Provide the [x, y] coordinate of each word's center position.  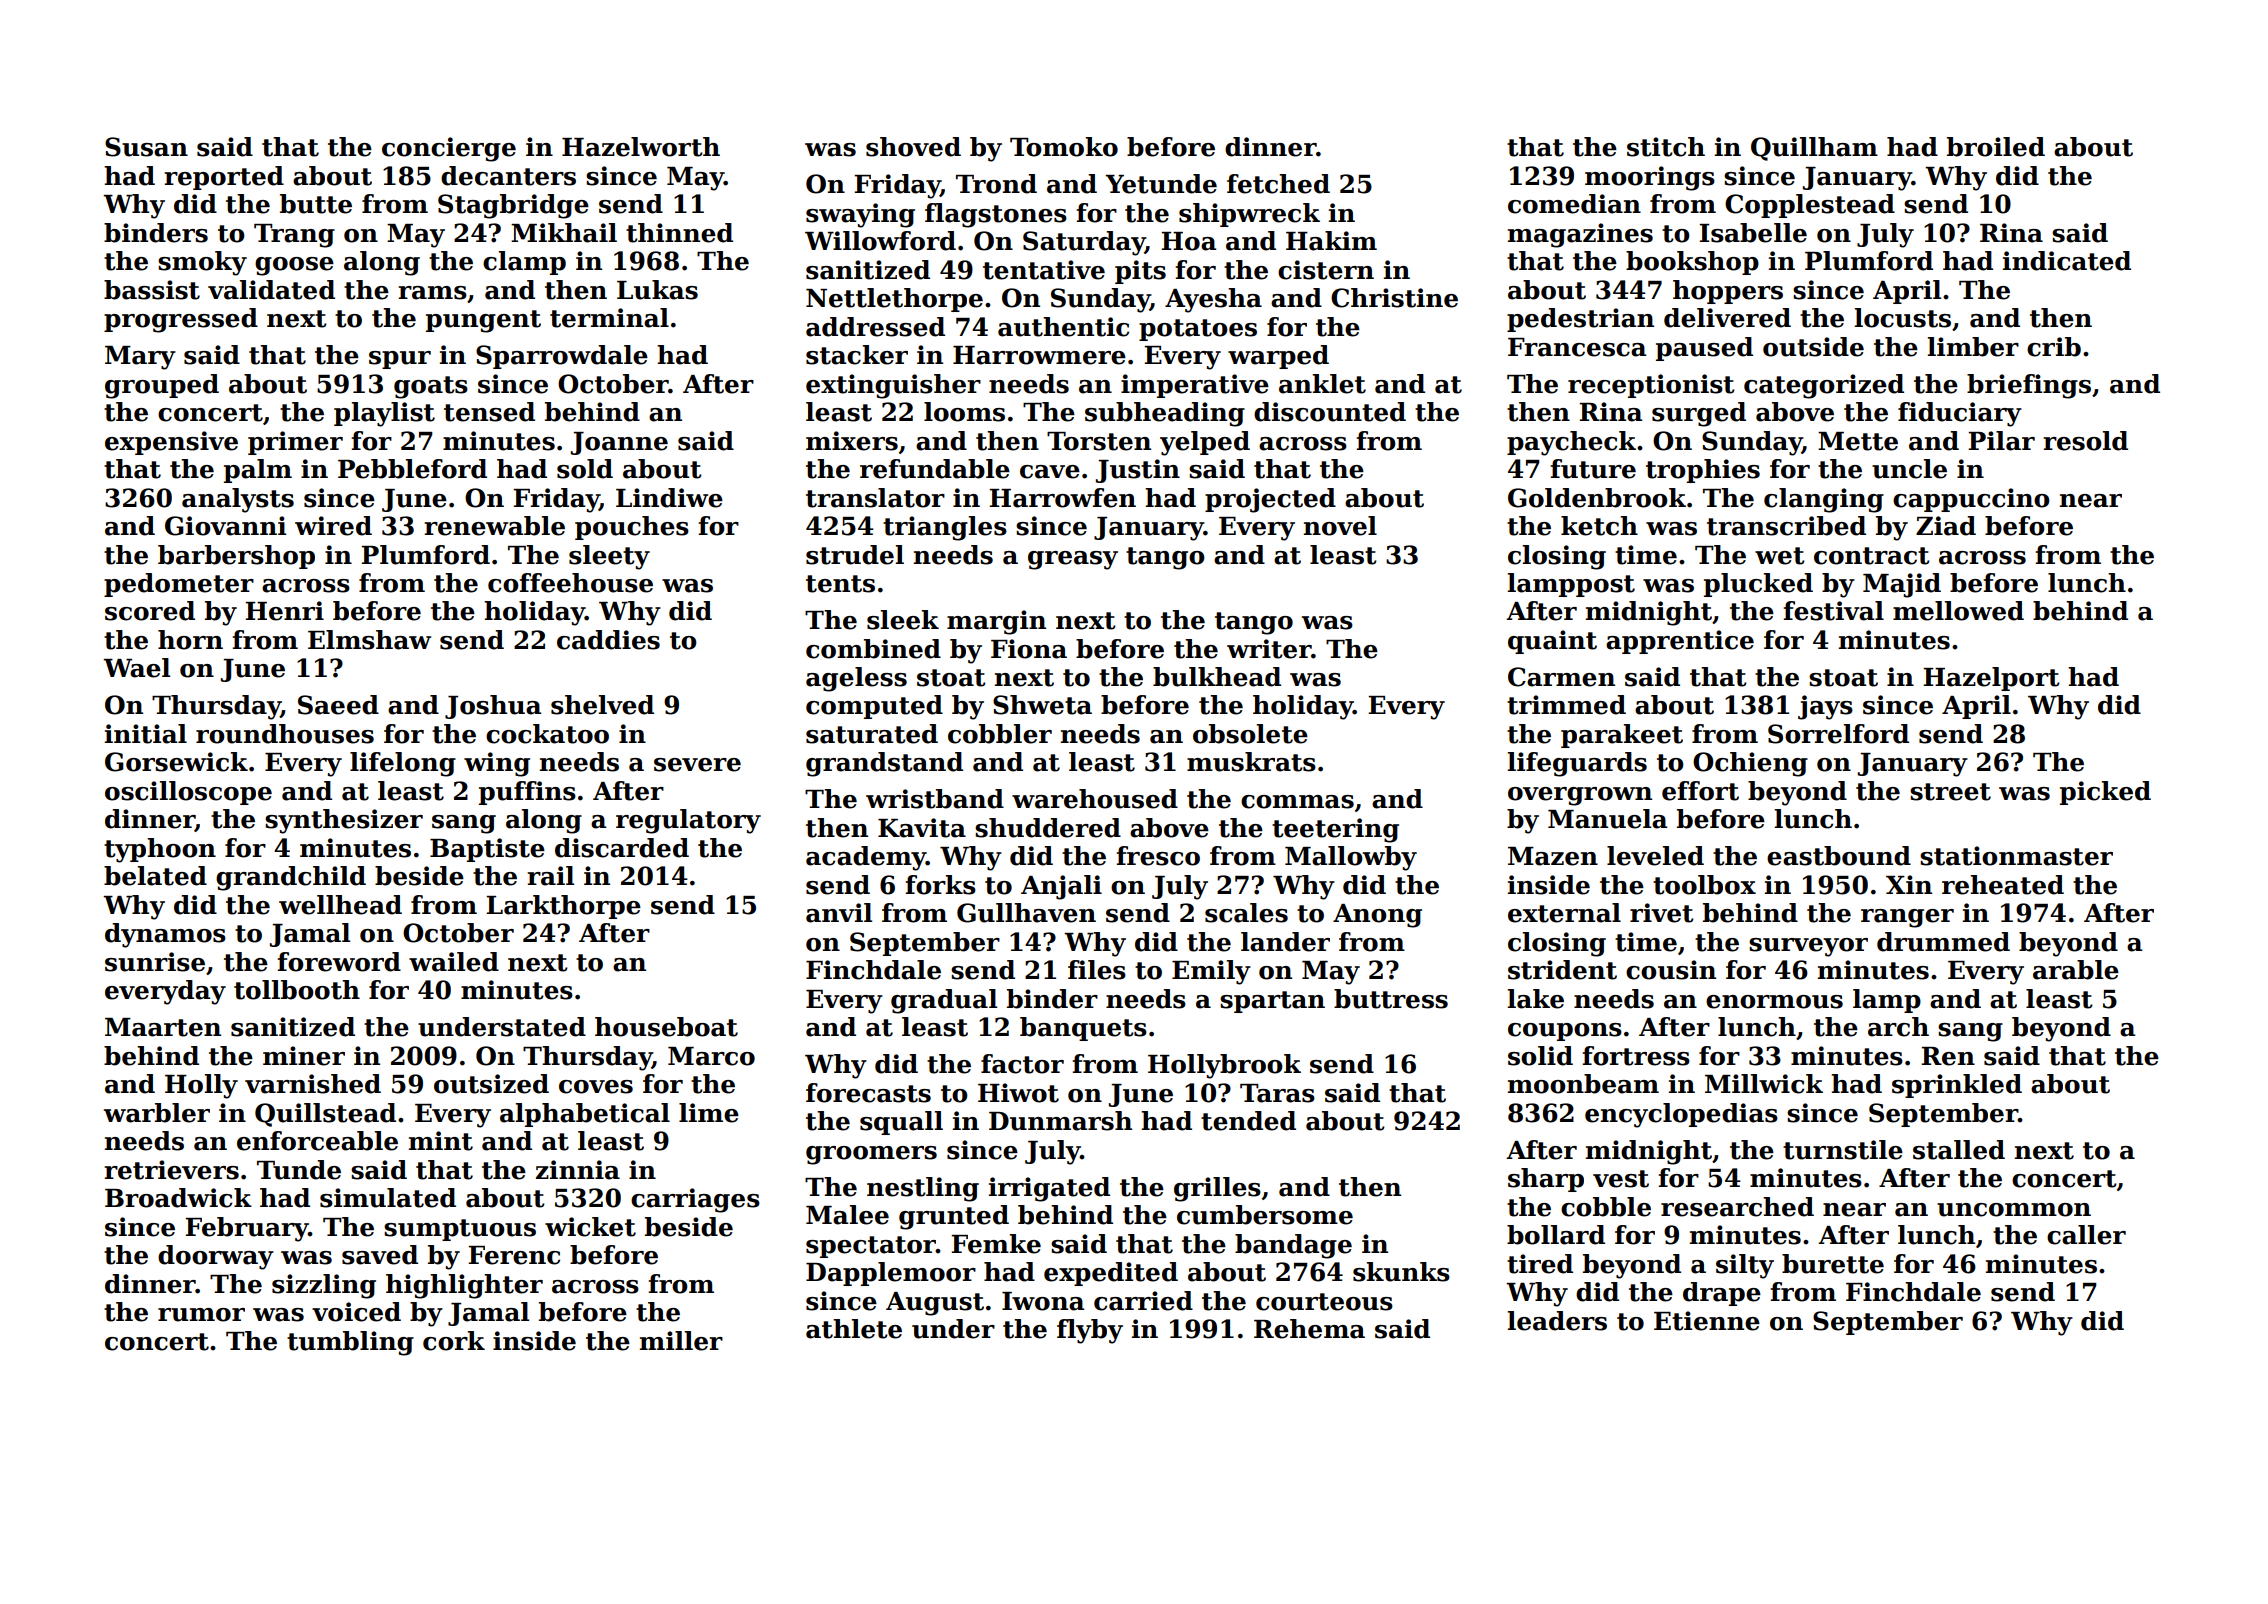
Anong [1377, 916]
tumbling [350, 1343]
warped [1278, 357]
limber [1973, 347]
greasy [1073, 560]
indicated [2067, 261]
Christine [1394, 298]
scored [150, 611]
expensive [171, 443]
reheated [2003, 885]
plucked [1758, 585]
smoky [202, 263]
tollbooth [297, 990]
